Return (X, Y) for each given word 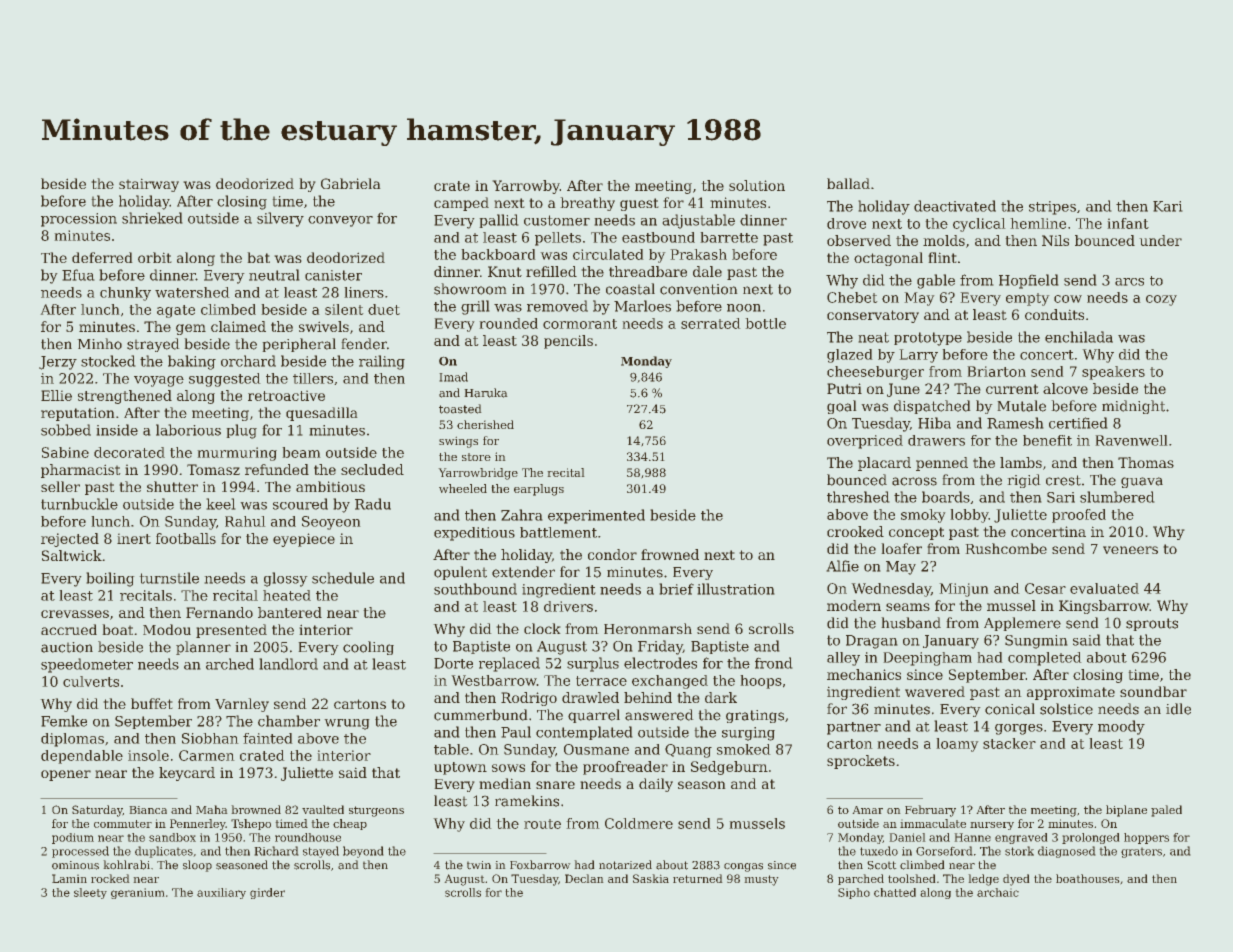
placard (884, 464)
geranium (138, 893)
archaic (998, 892)
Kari (1168, 206)
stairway (149, 185)
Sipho (854, 893)
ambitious (330, 486)
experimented (596, 516)
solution (757, 185)
